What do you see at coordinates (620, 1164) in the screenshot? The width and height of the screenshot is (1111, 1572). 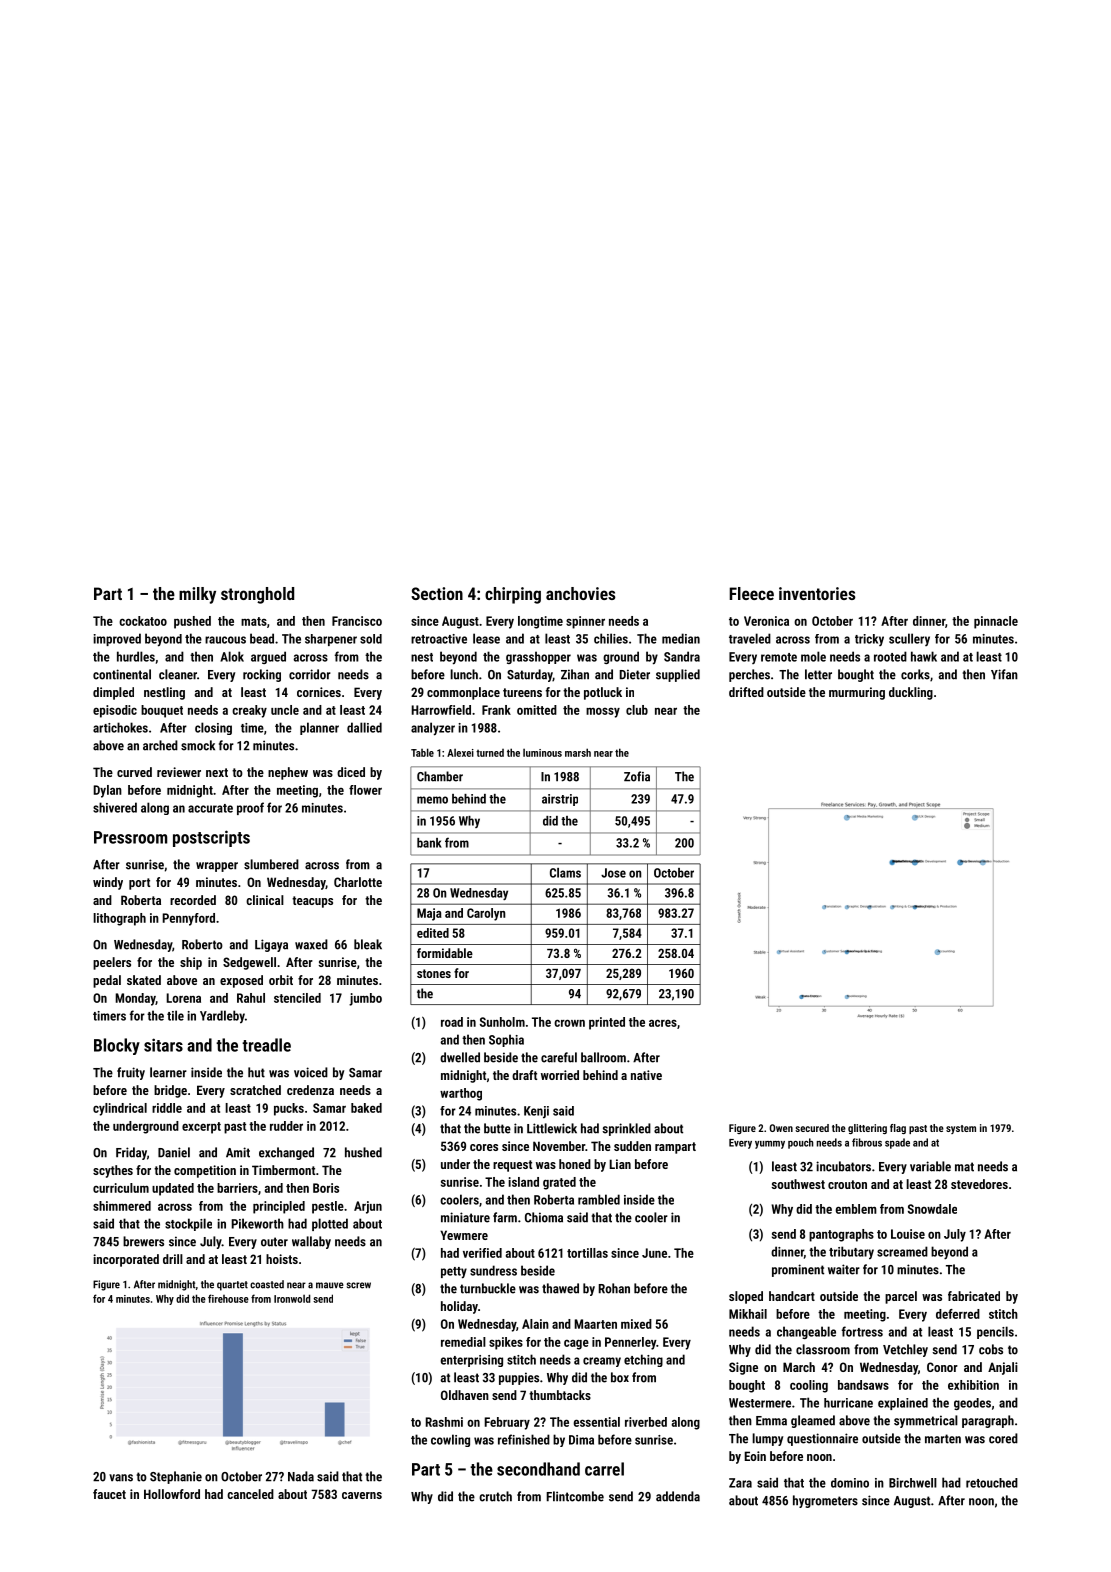 I see `Lian` at bounding box center [620, 1164].
